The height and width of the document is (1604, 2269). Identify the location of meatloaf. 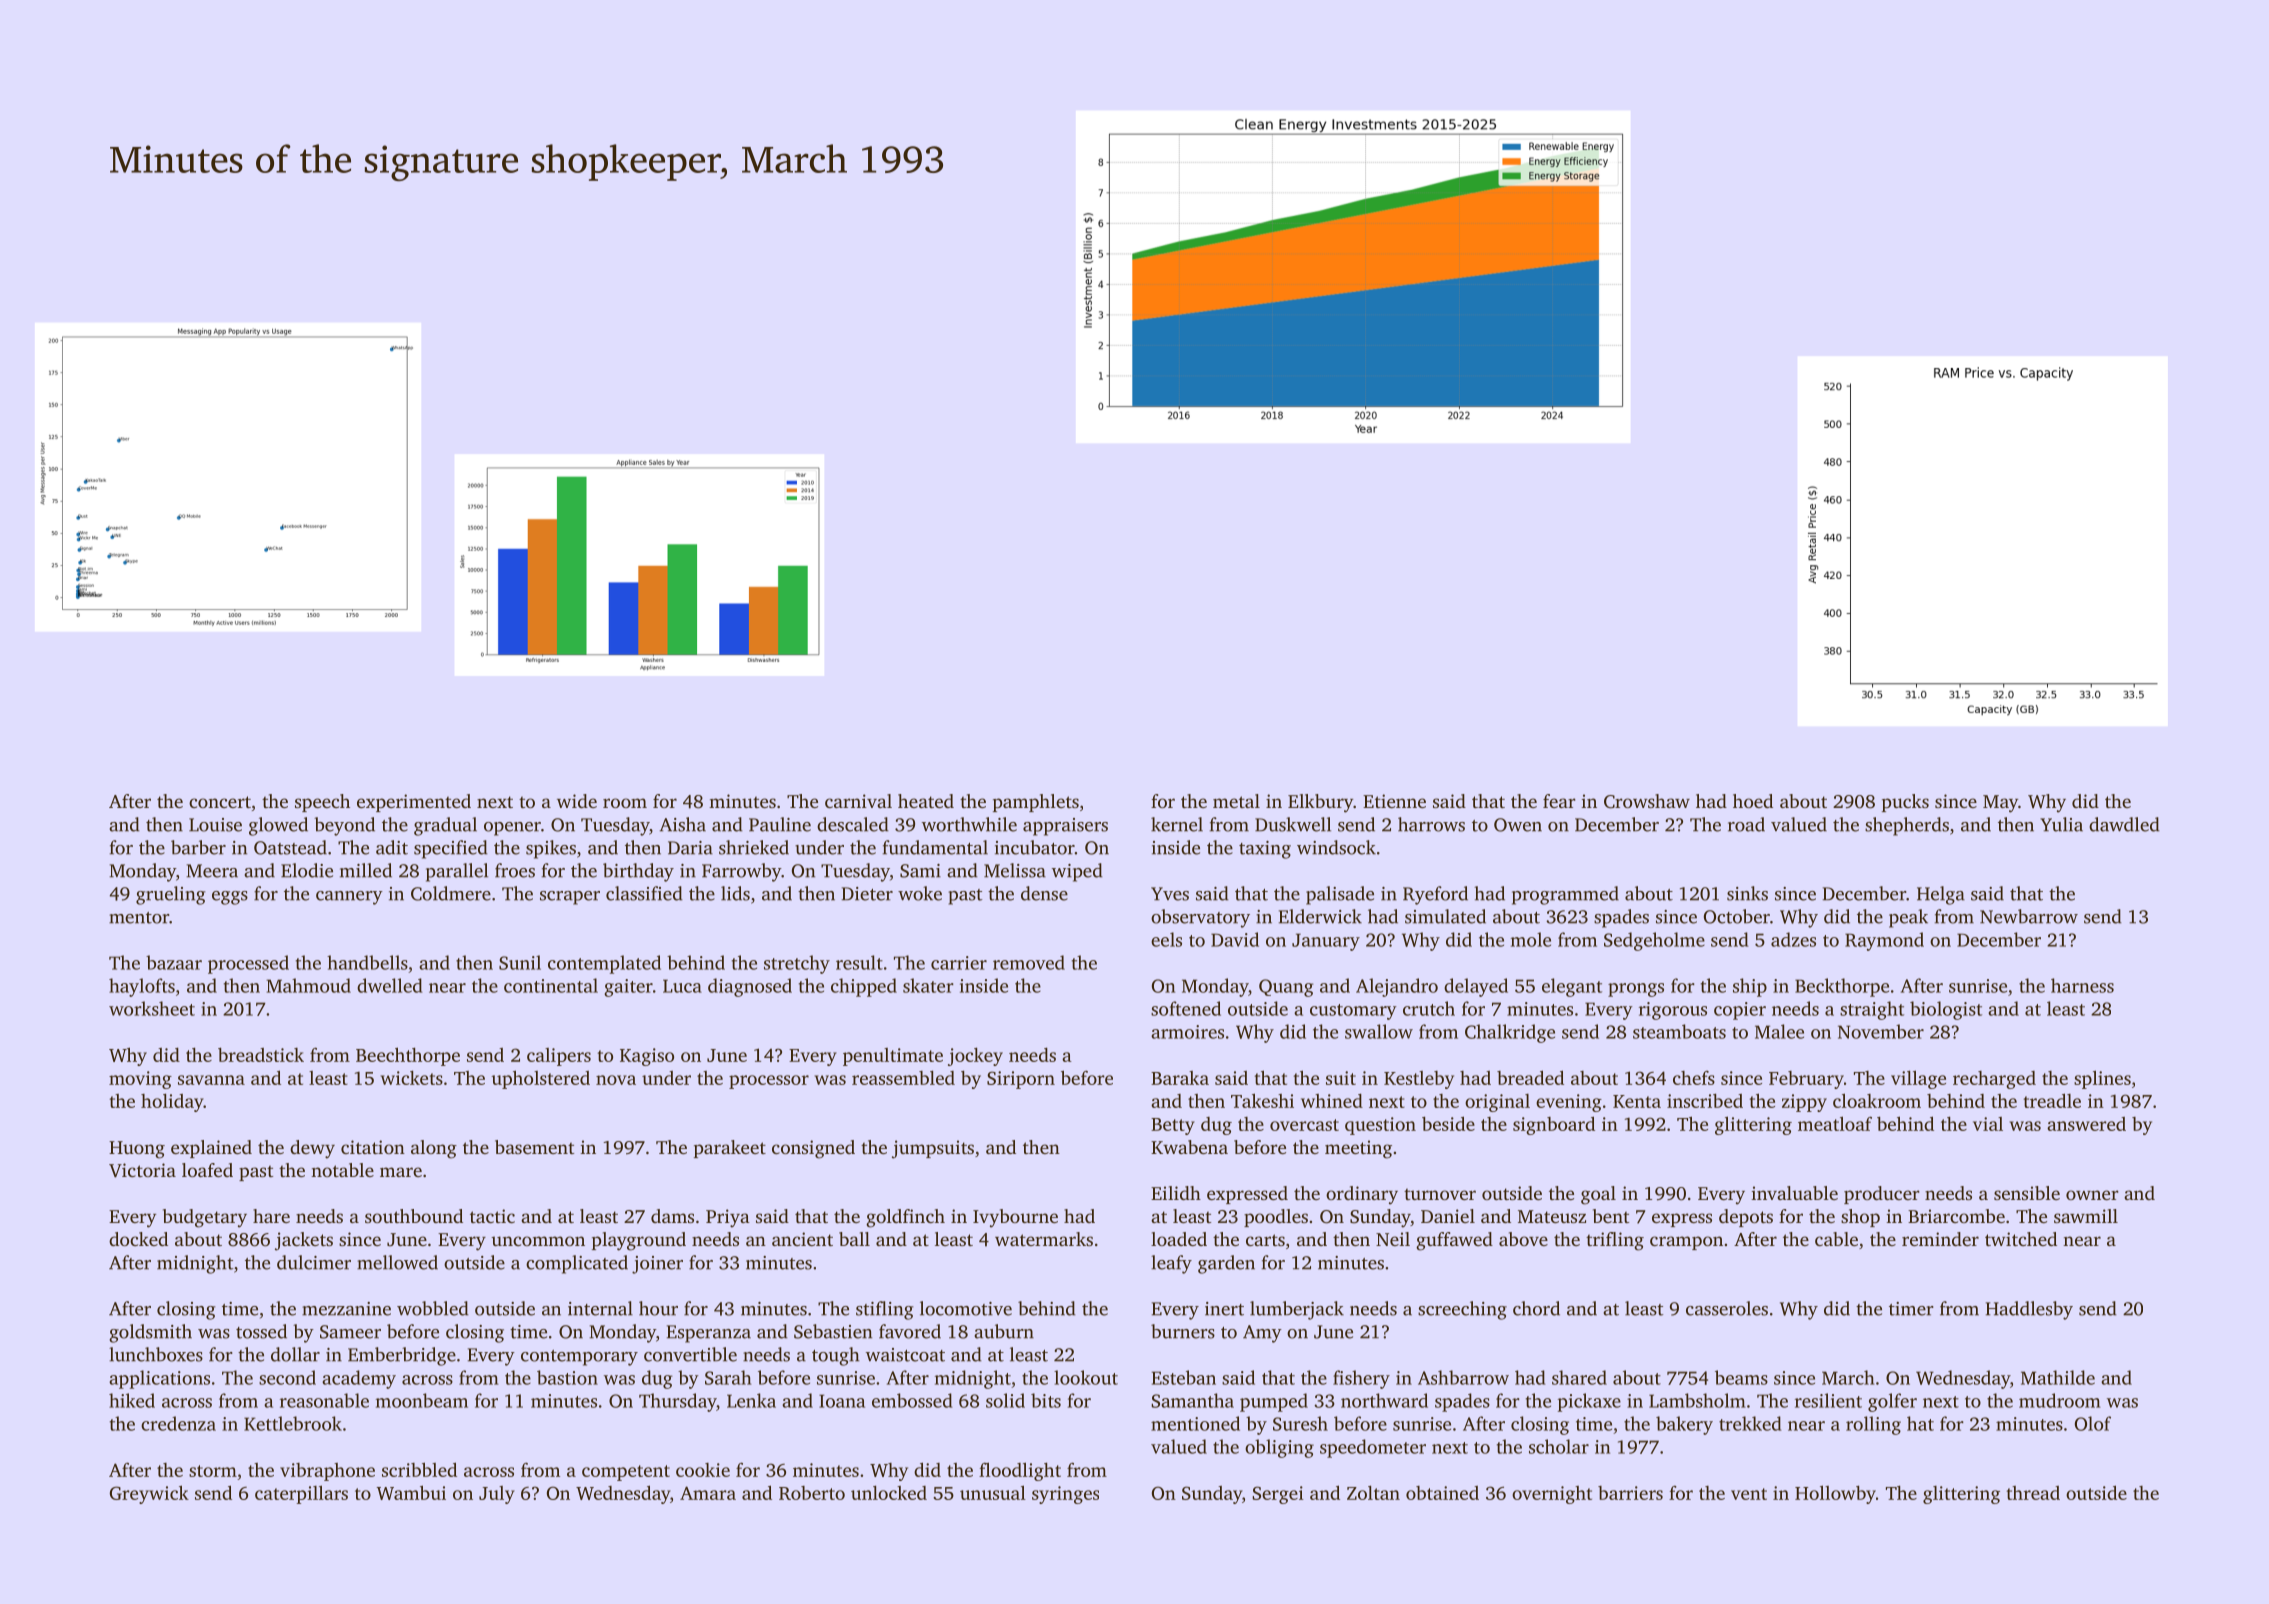
(1835, 1123).
